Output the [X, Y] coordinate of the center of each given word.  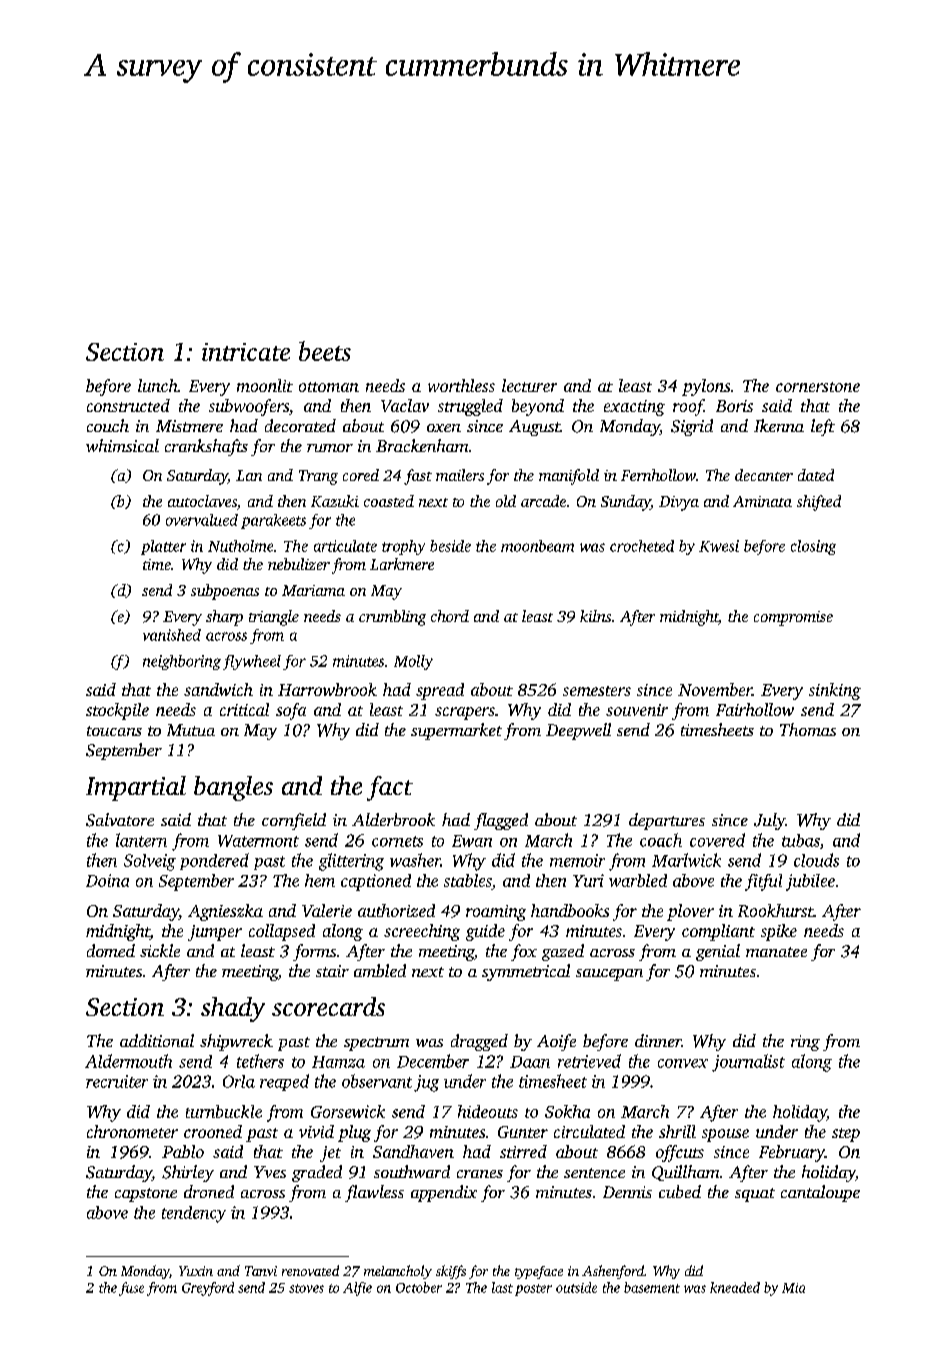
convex [683, 1063]
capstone [146, 1195]
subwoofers [249, 407]
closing [813, 547]
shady [233, 1009]
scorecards [328, 1006]
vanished [172, 635]
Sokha [567, 1111]
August [534, 428]
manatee [776, 952]
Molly [413, 662]
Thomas [808, 729]
